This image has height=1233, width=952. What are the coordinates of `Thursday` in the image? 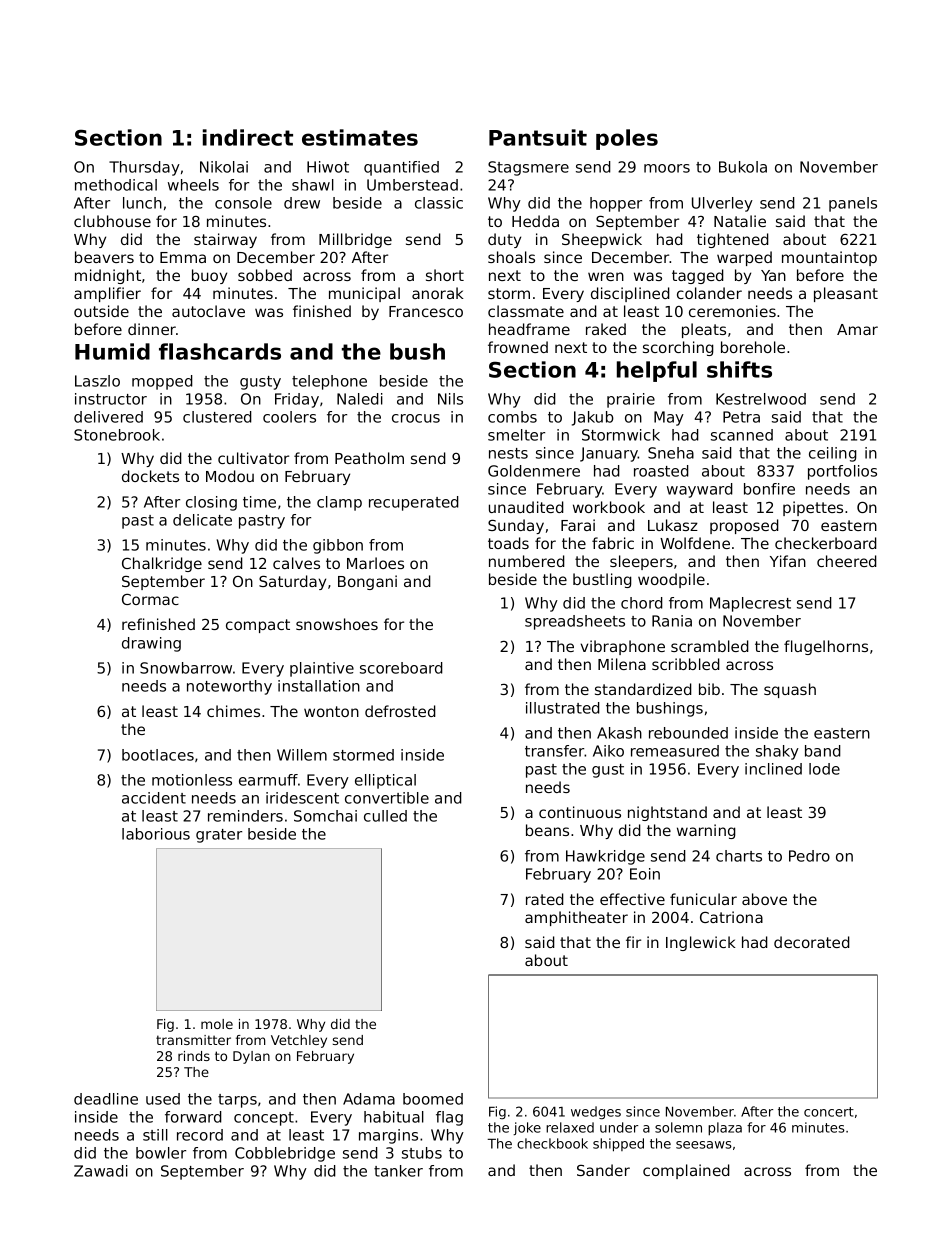 It's located at (144, 168).
